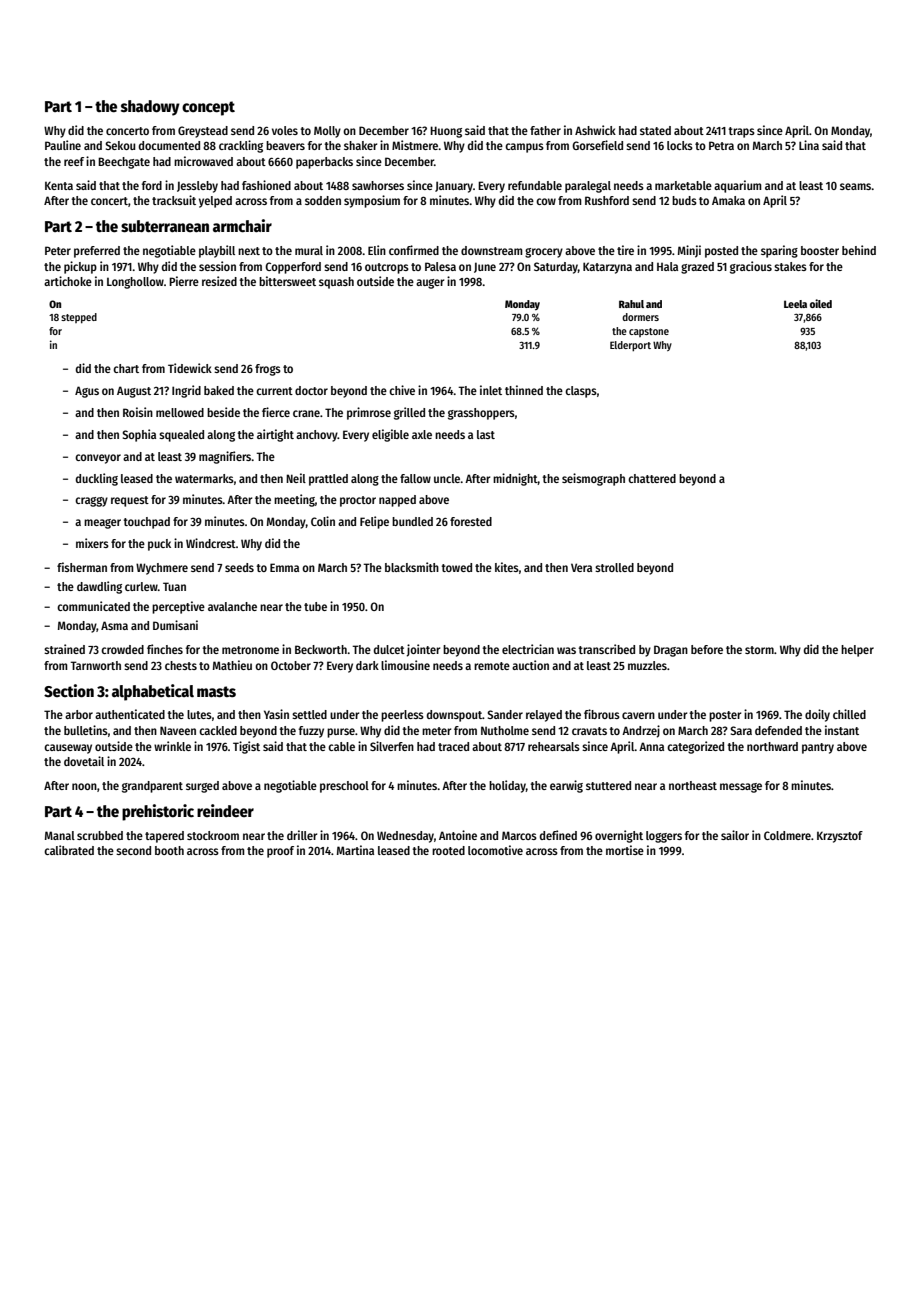  Describe the element at coordinates (652, 478) in the screenshot. I see `chattered` at that location.
